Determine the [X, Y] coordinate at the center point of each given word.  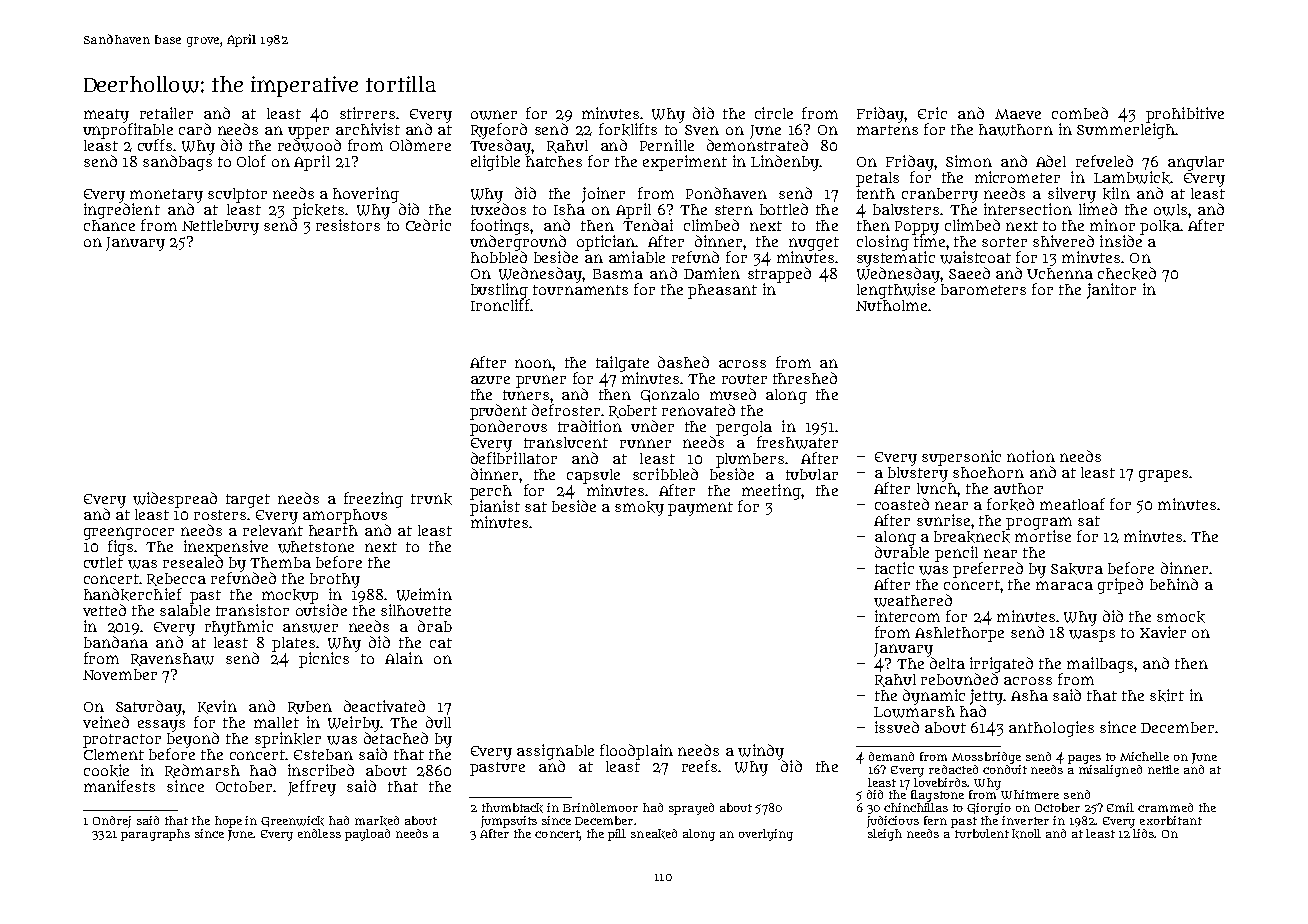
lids [1144, 833]
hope [228, 822]
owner [494, 115]
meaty [106, 116]
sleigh [885, 835]
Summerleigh [1126, 131]
